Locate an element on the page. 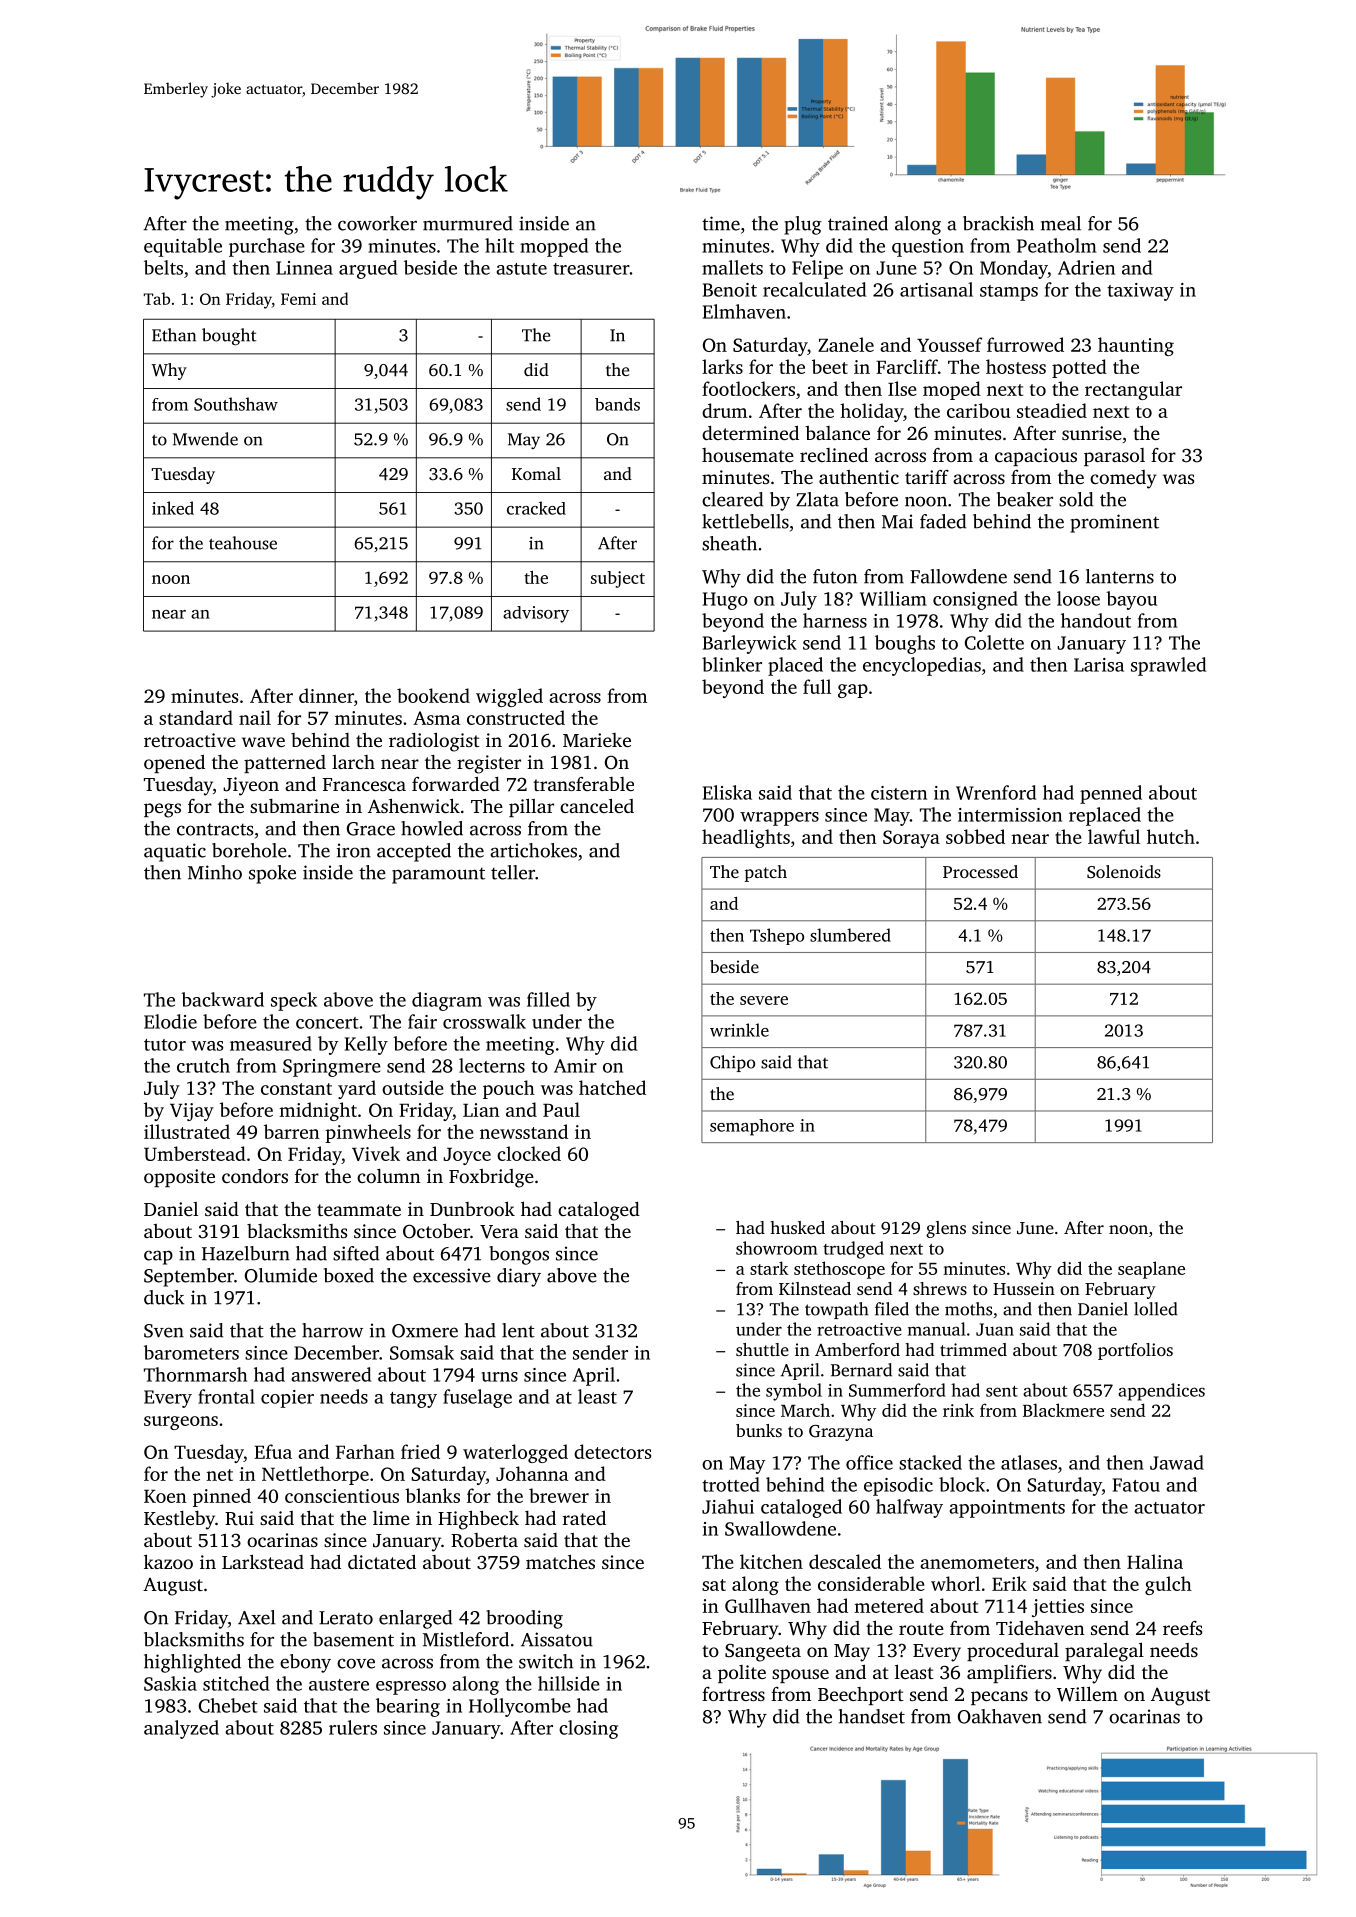 The height and width of the image is (1917, 1356). murmured is located at coordinates (468, 223).
